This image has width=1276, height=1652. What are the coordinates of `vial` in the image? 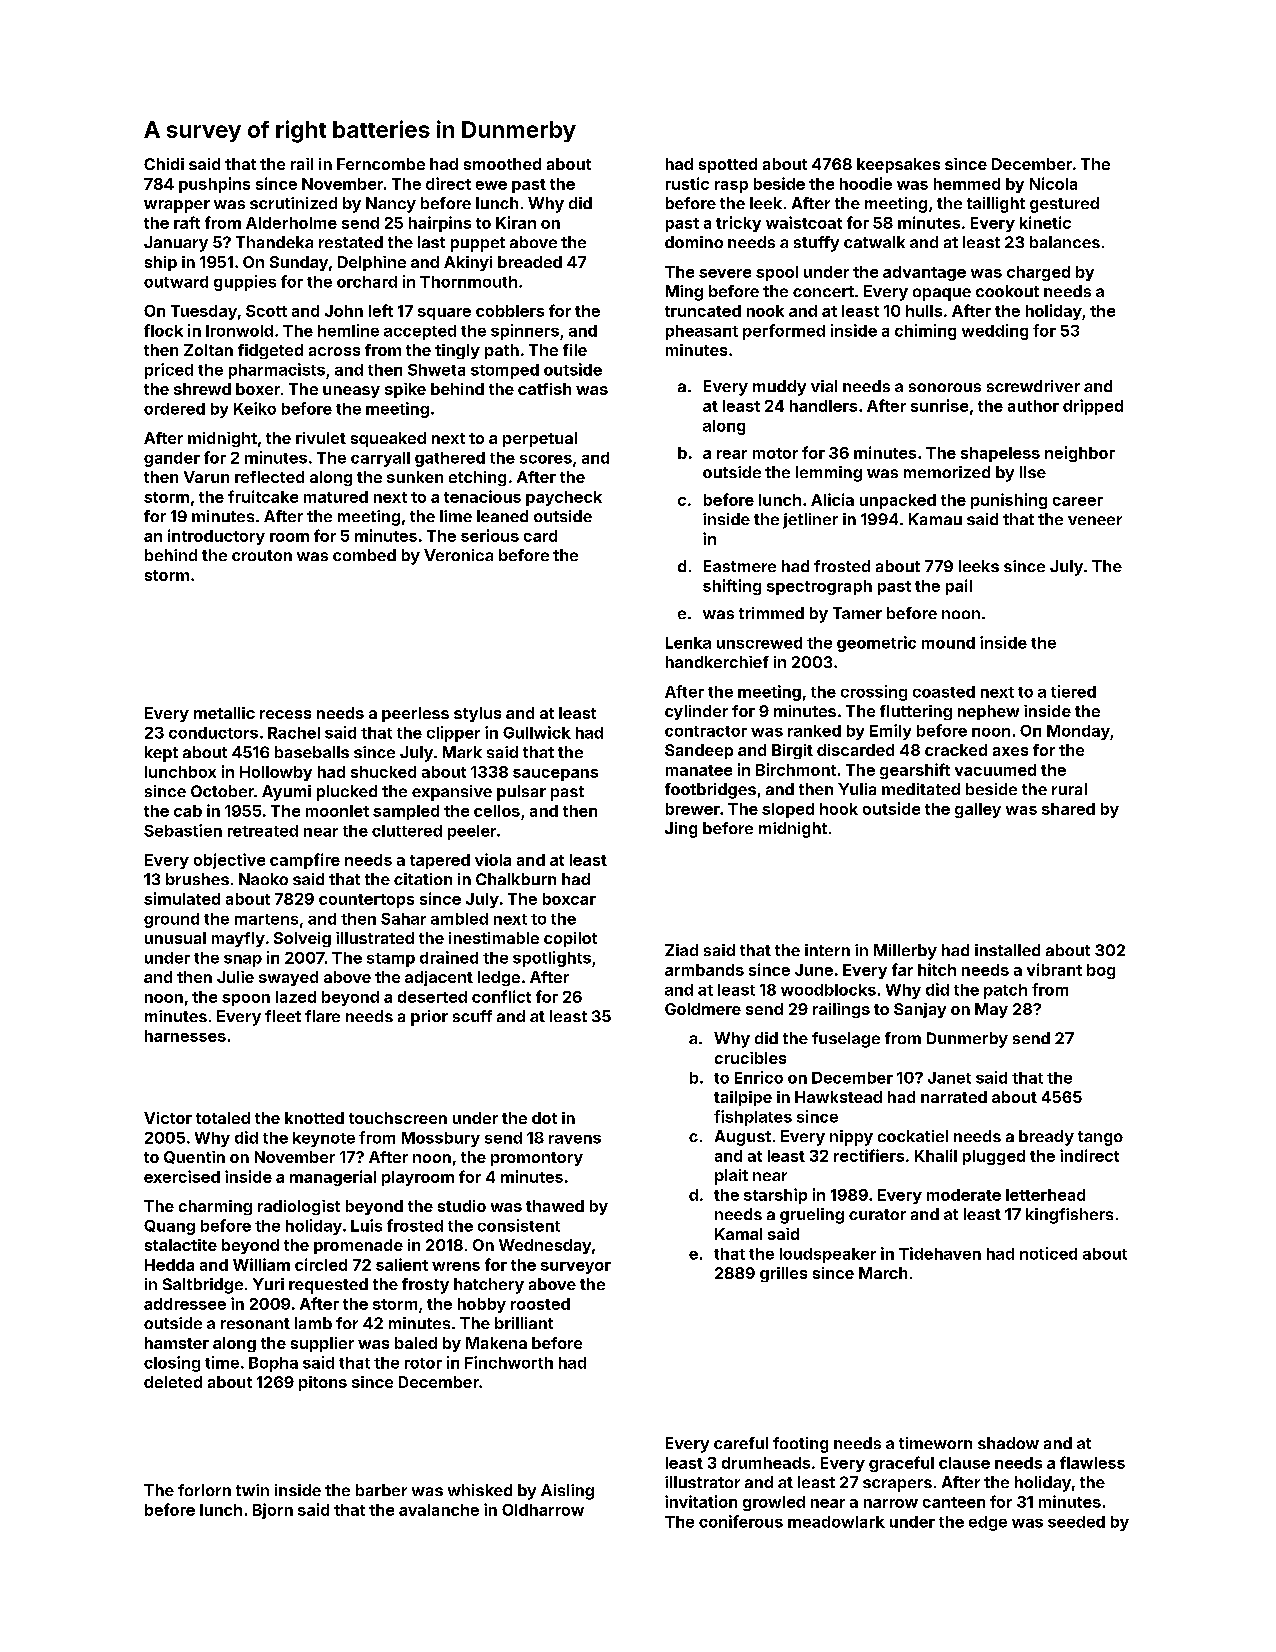 It's located at (824, 386).
